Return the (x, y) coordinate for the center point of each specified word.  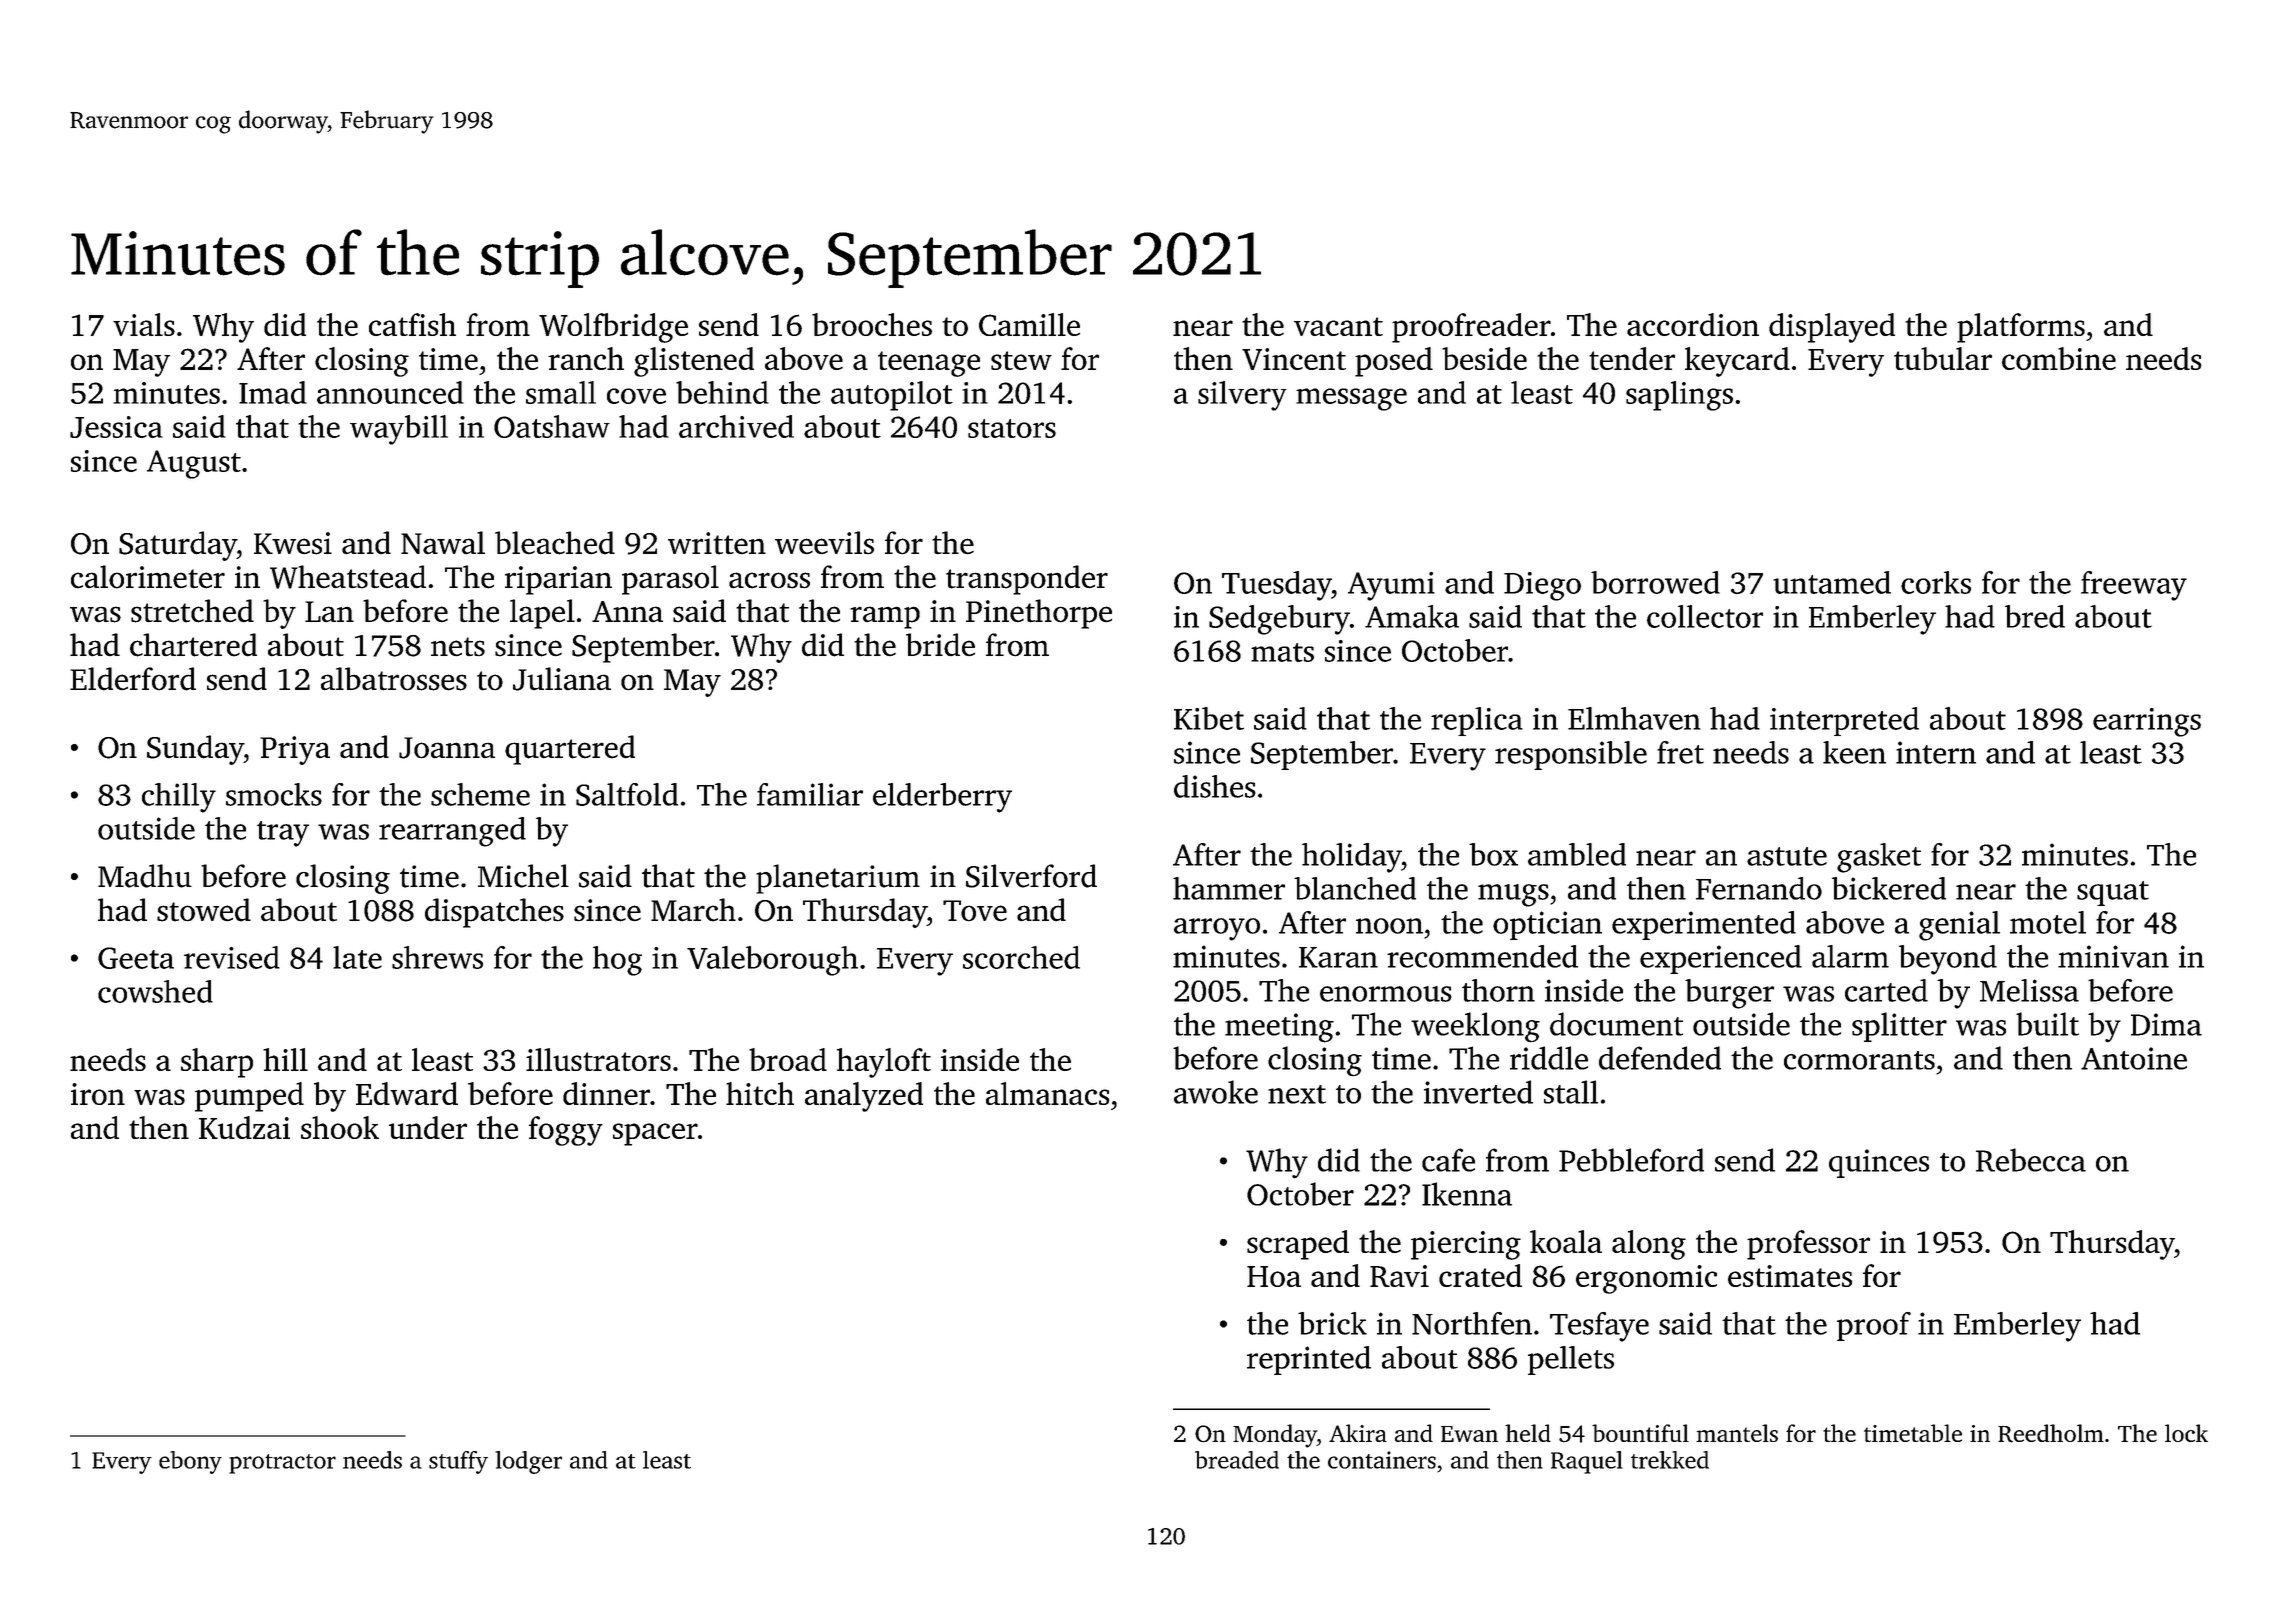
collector (1705, 616)
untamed (1832, 582)
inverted (1478, 1092)
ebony (190, 1462)
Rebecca (2031, 1160)
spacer (655, 1134)
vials (144, 324)
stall (1571, 1092)
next (1297, 1094)
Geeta (136, 958)
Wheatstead (348, 577)
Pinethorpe (1039, 614)
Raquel (1587, 1462)
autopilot (892, 396)
